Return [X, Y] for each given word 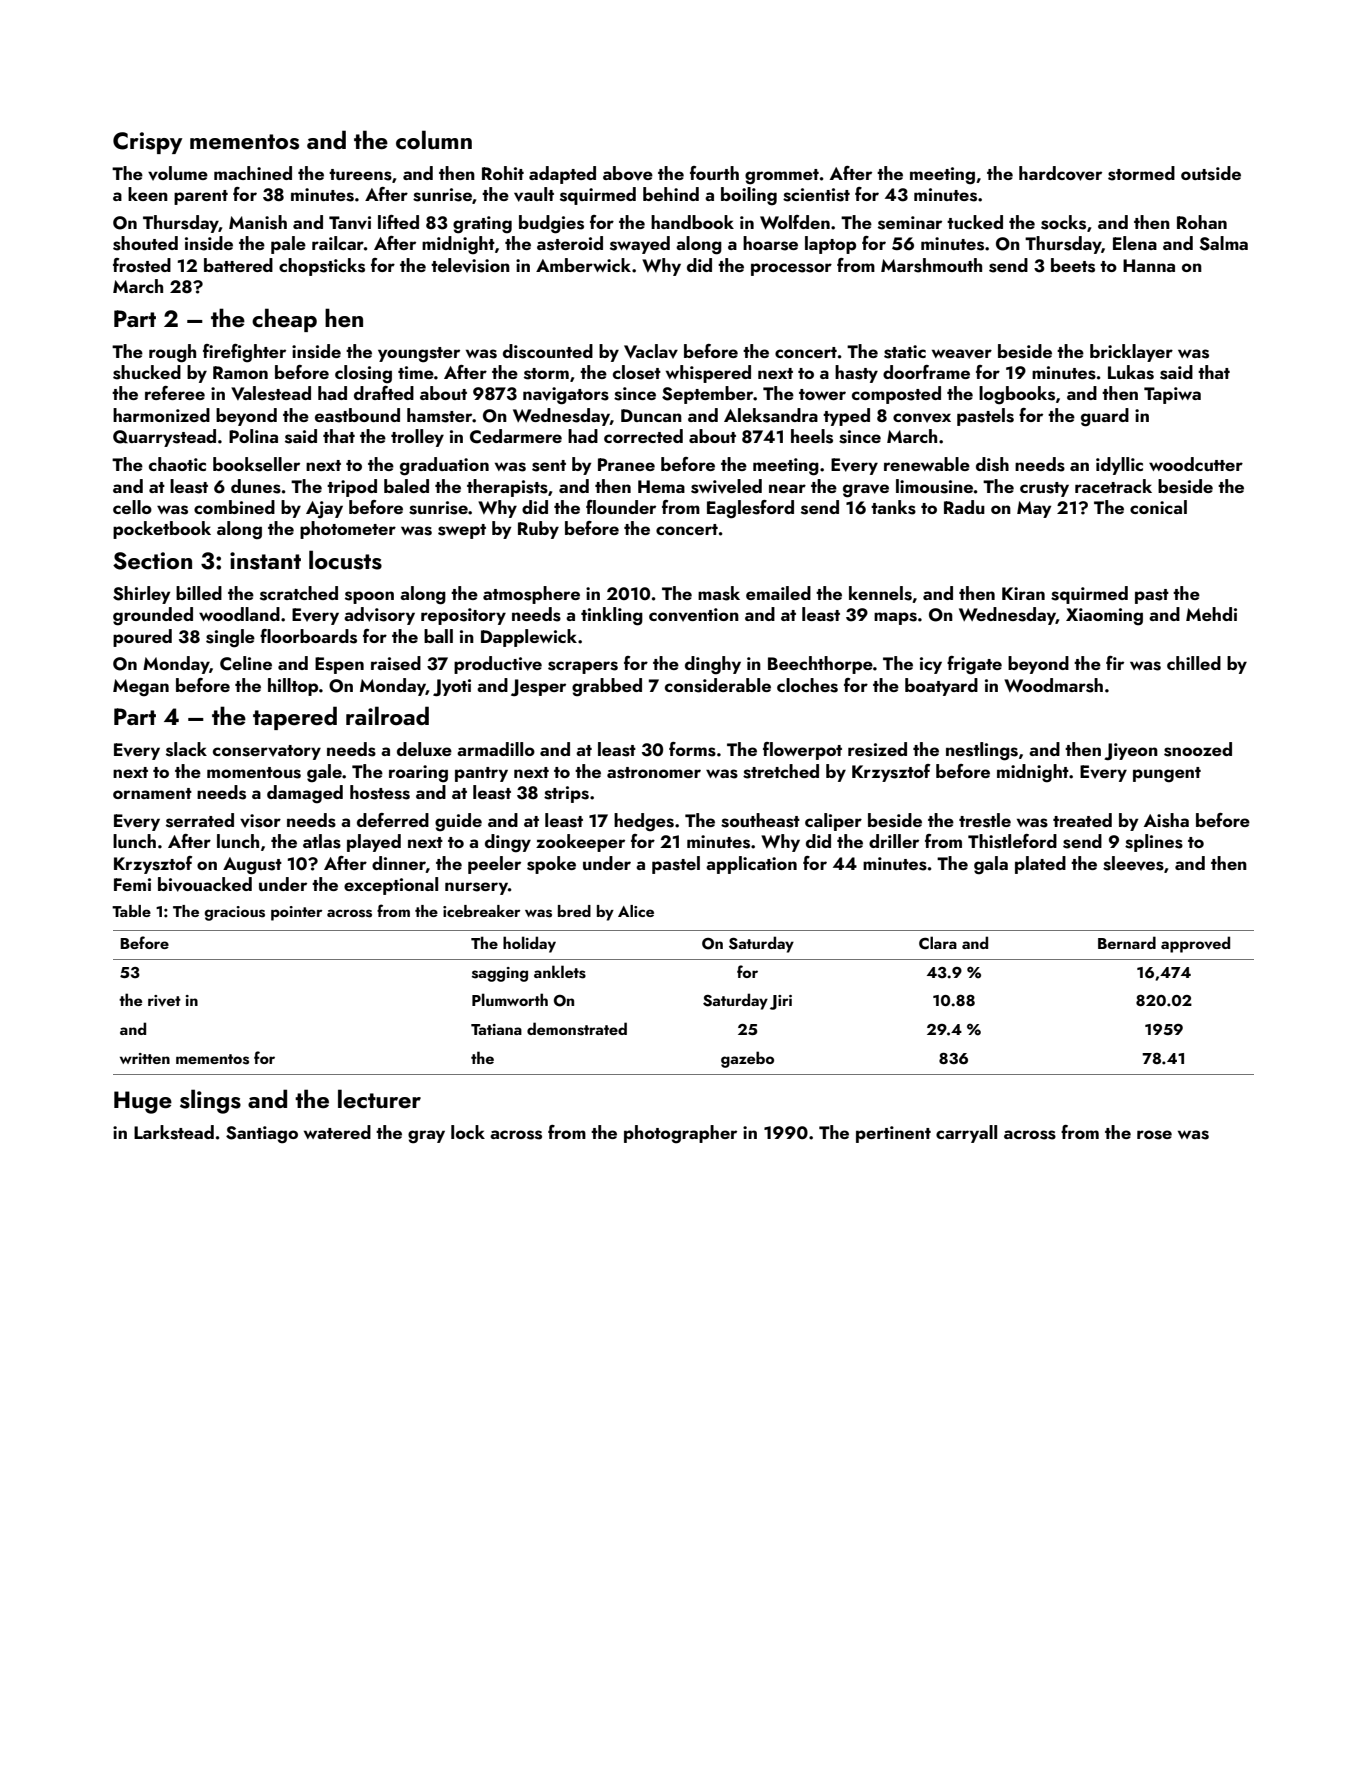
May [1034, 509]
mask [719, 593]
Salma [1223, 243]
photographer [680, 1134]
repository [463, 616]
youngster [419, 355]
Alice [636, 911]
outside [1211, 173]
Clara [938, 943]
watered [337, 1132]
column [434, 139]
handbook [692, 222]
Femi [132, 884]
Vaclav [651, 351]
